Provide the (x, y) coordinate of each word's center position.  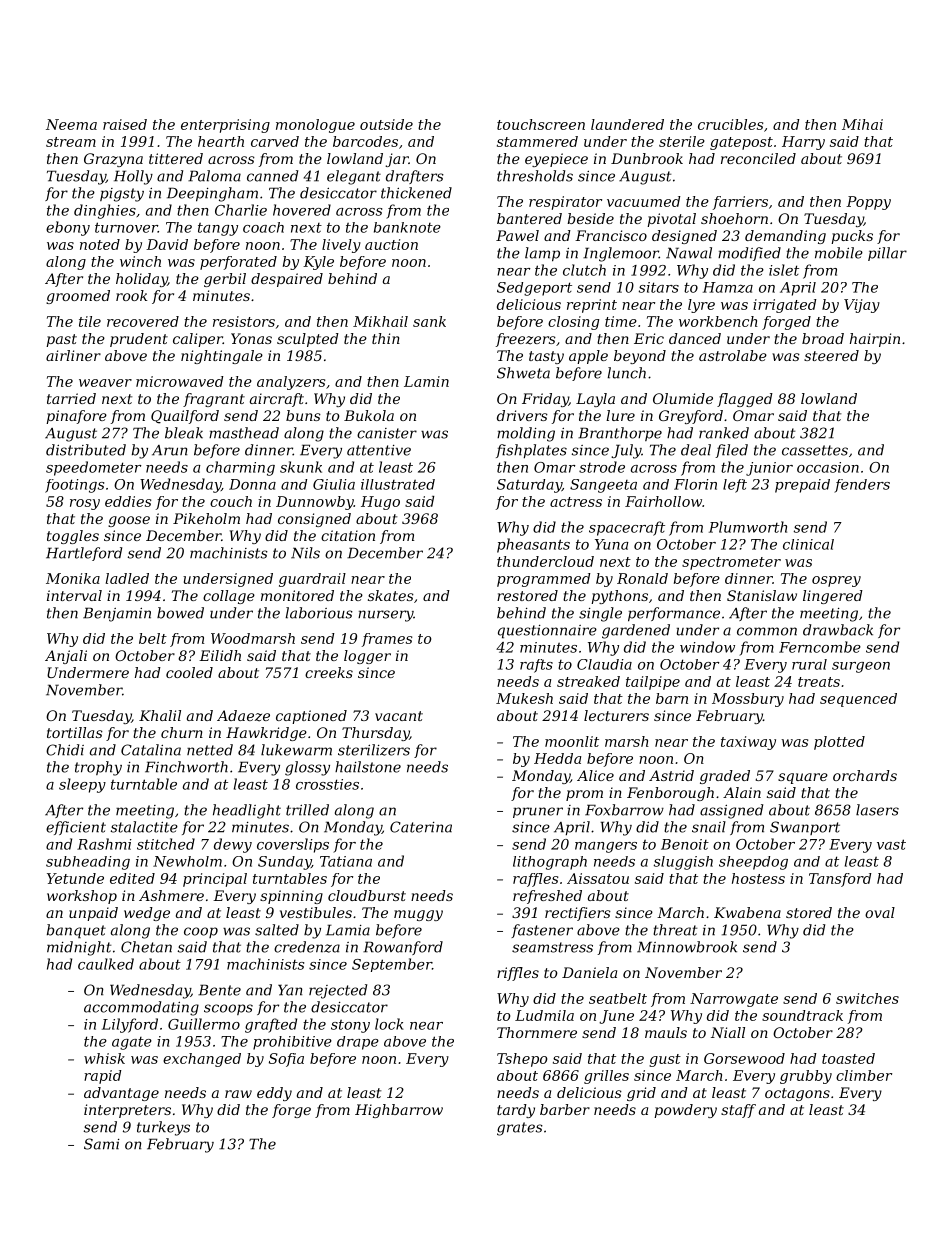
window (707, 647)
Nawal (689, 253)
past (61, 340)
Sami (102, 1144)
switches (867, 998)
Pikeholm (206, 518)
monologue (315, 126)
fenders (862, 486)
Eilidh (220, 655)
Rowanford (403, 948)
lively (341, 246)
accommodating (141, 1008)
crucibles (730, 124)
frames (387, 640)
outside (386, 124)
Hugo (380, 503)
